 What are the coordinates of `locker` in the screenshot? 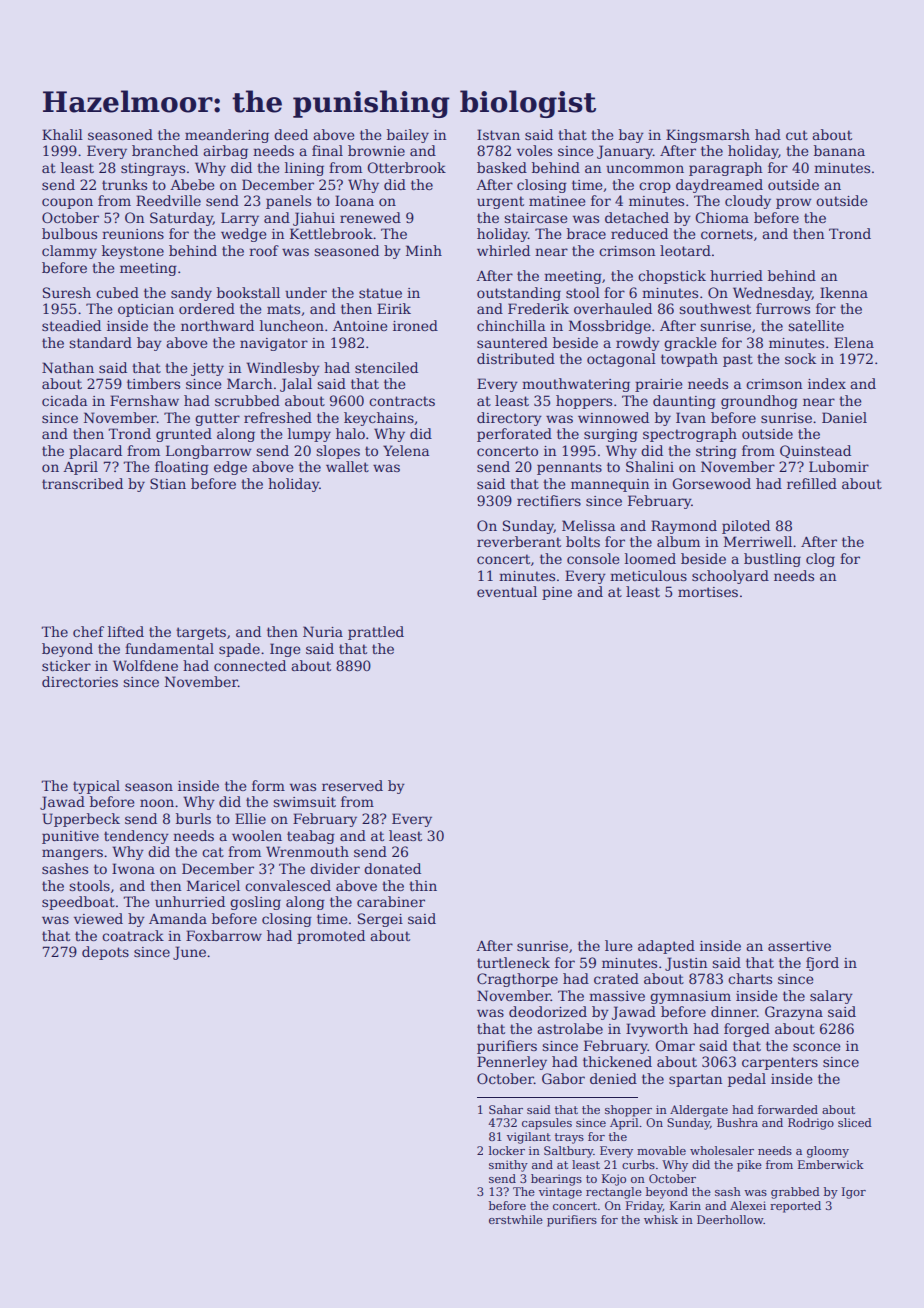 It's located at (507, 1150).
